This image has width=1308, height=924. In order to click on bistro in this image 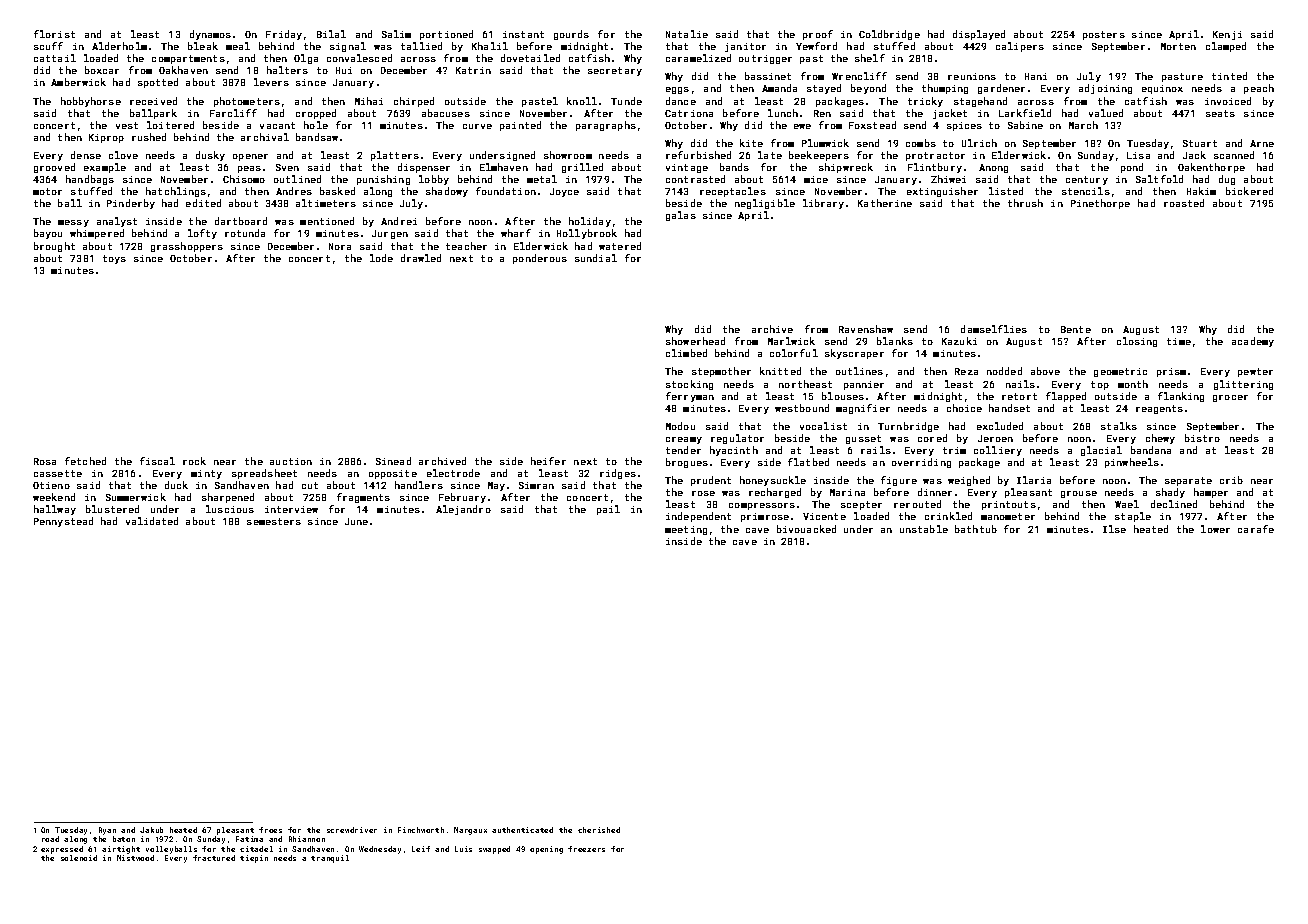, I will do `click(1202, 438)`.
